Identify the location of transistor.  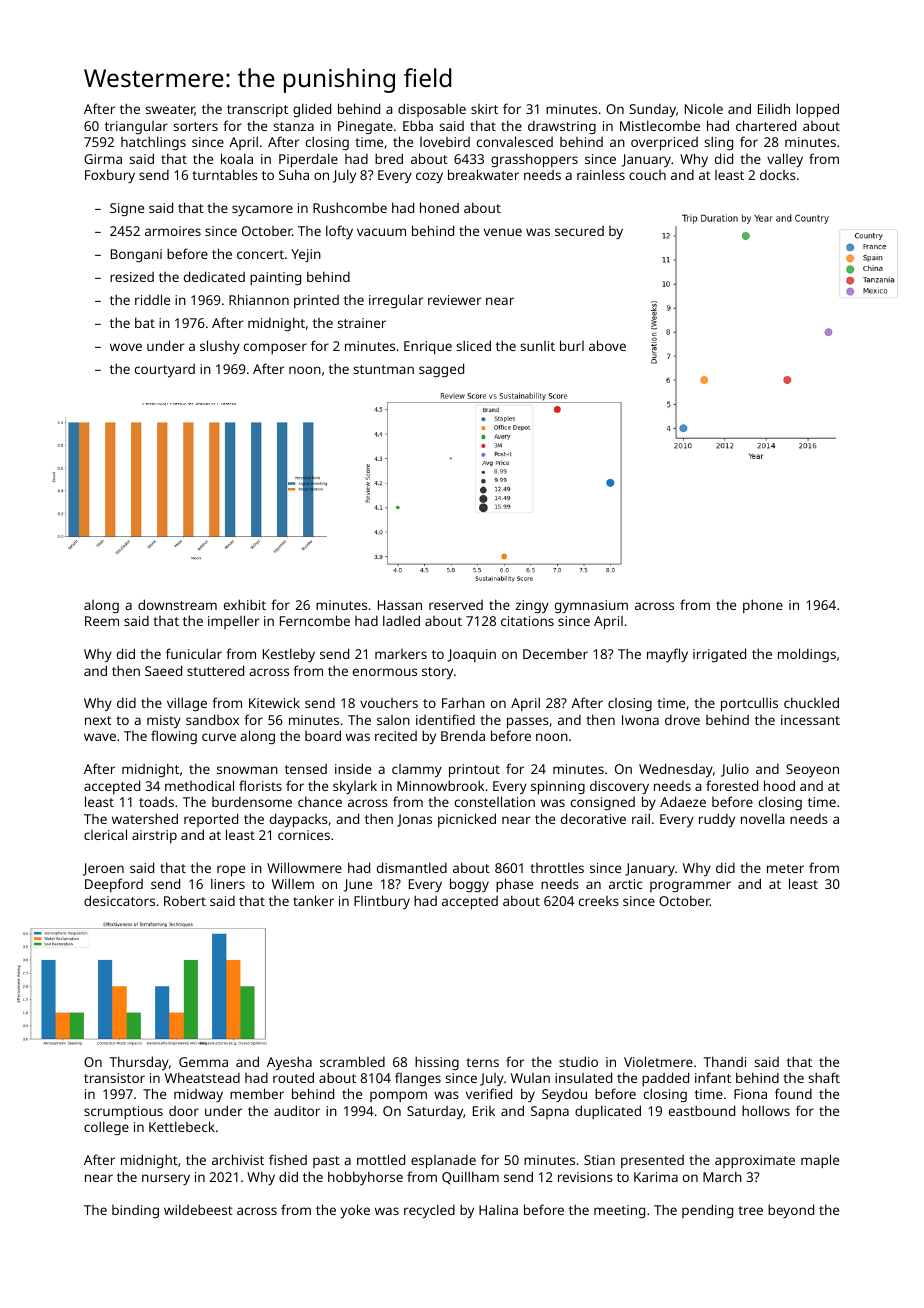
(114, 1078).
